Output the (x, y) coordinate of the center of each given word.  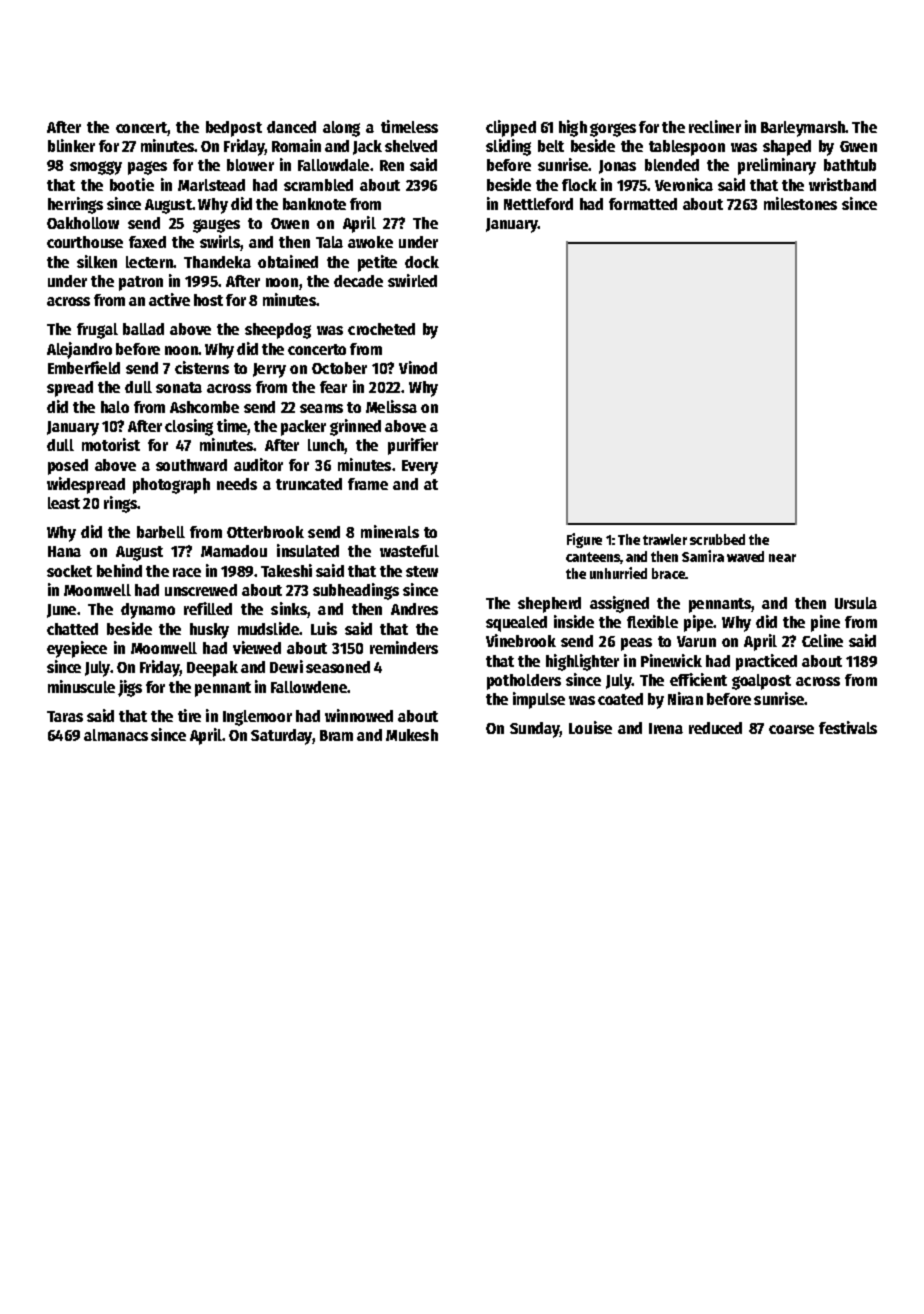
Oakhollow (83, 223)
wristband (842, 184)
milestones (800, 203)
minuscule (81, 686)
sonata (179, 387)
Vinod (418, 367)
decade (358, 281)
